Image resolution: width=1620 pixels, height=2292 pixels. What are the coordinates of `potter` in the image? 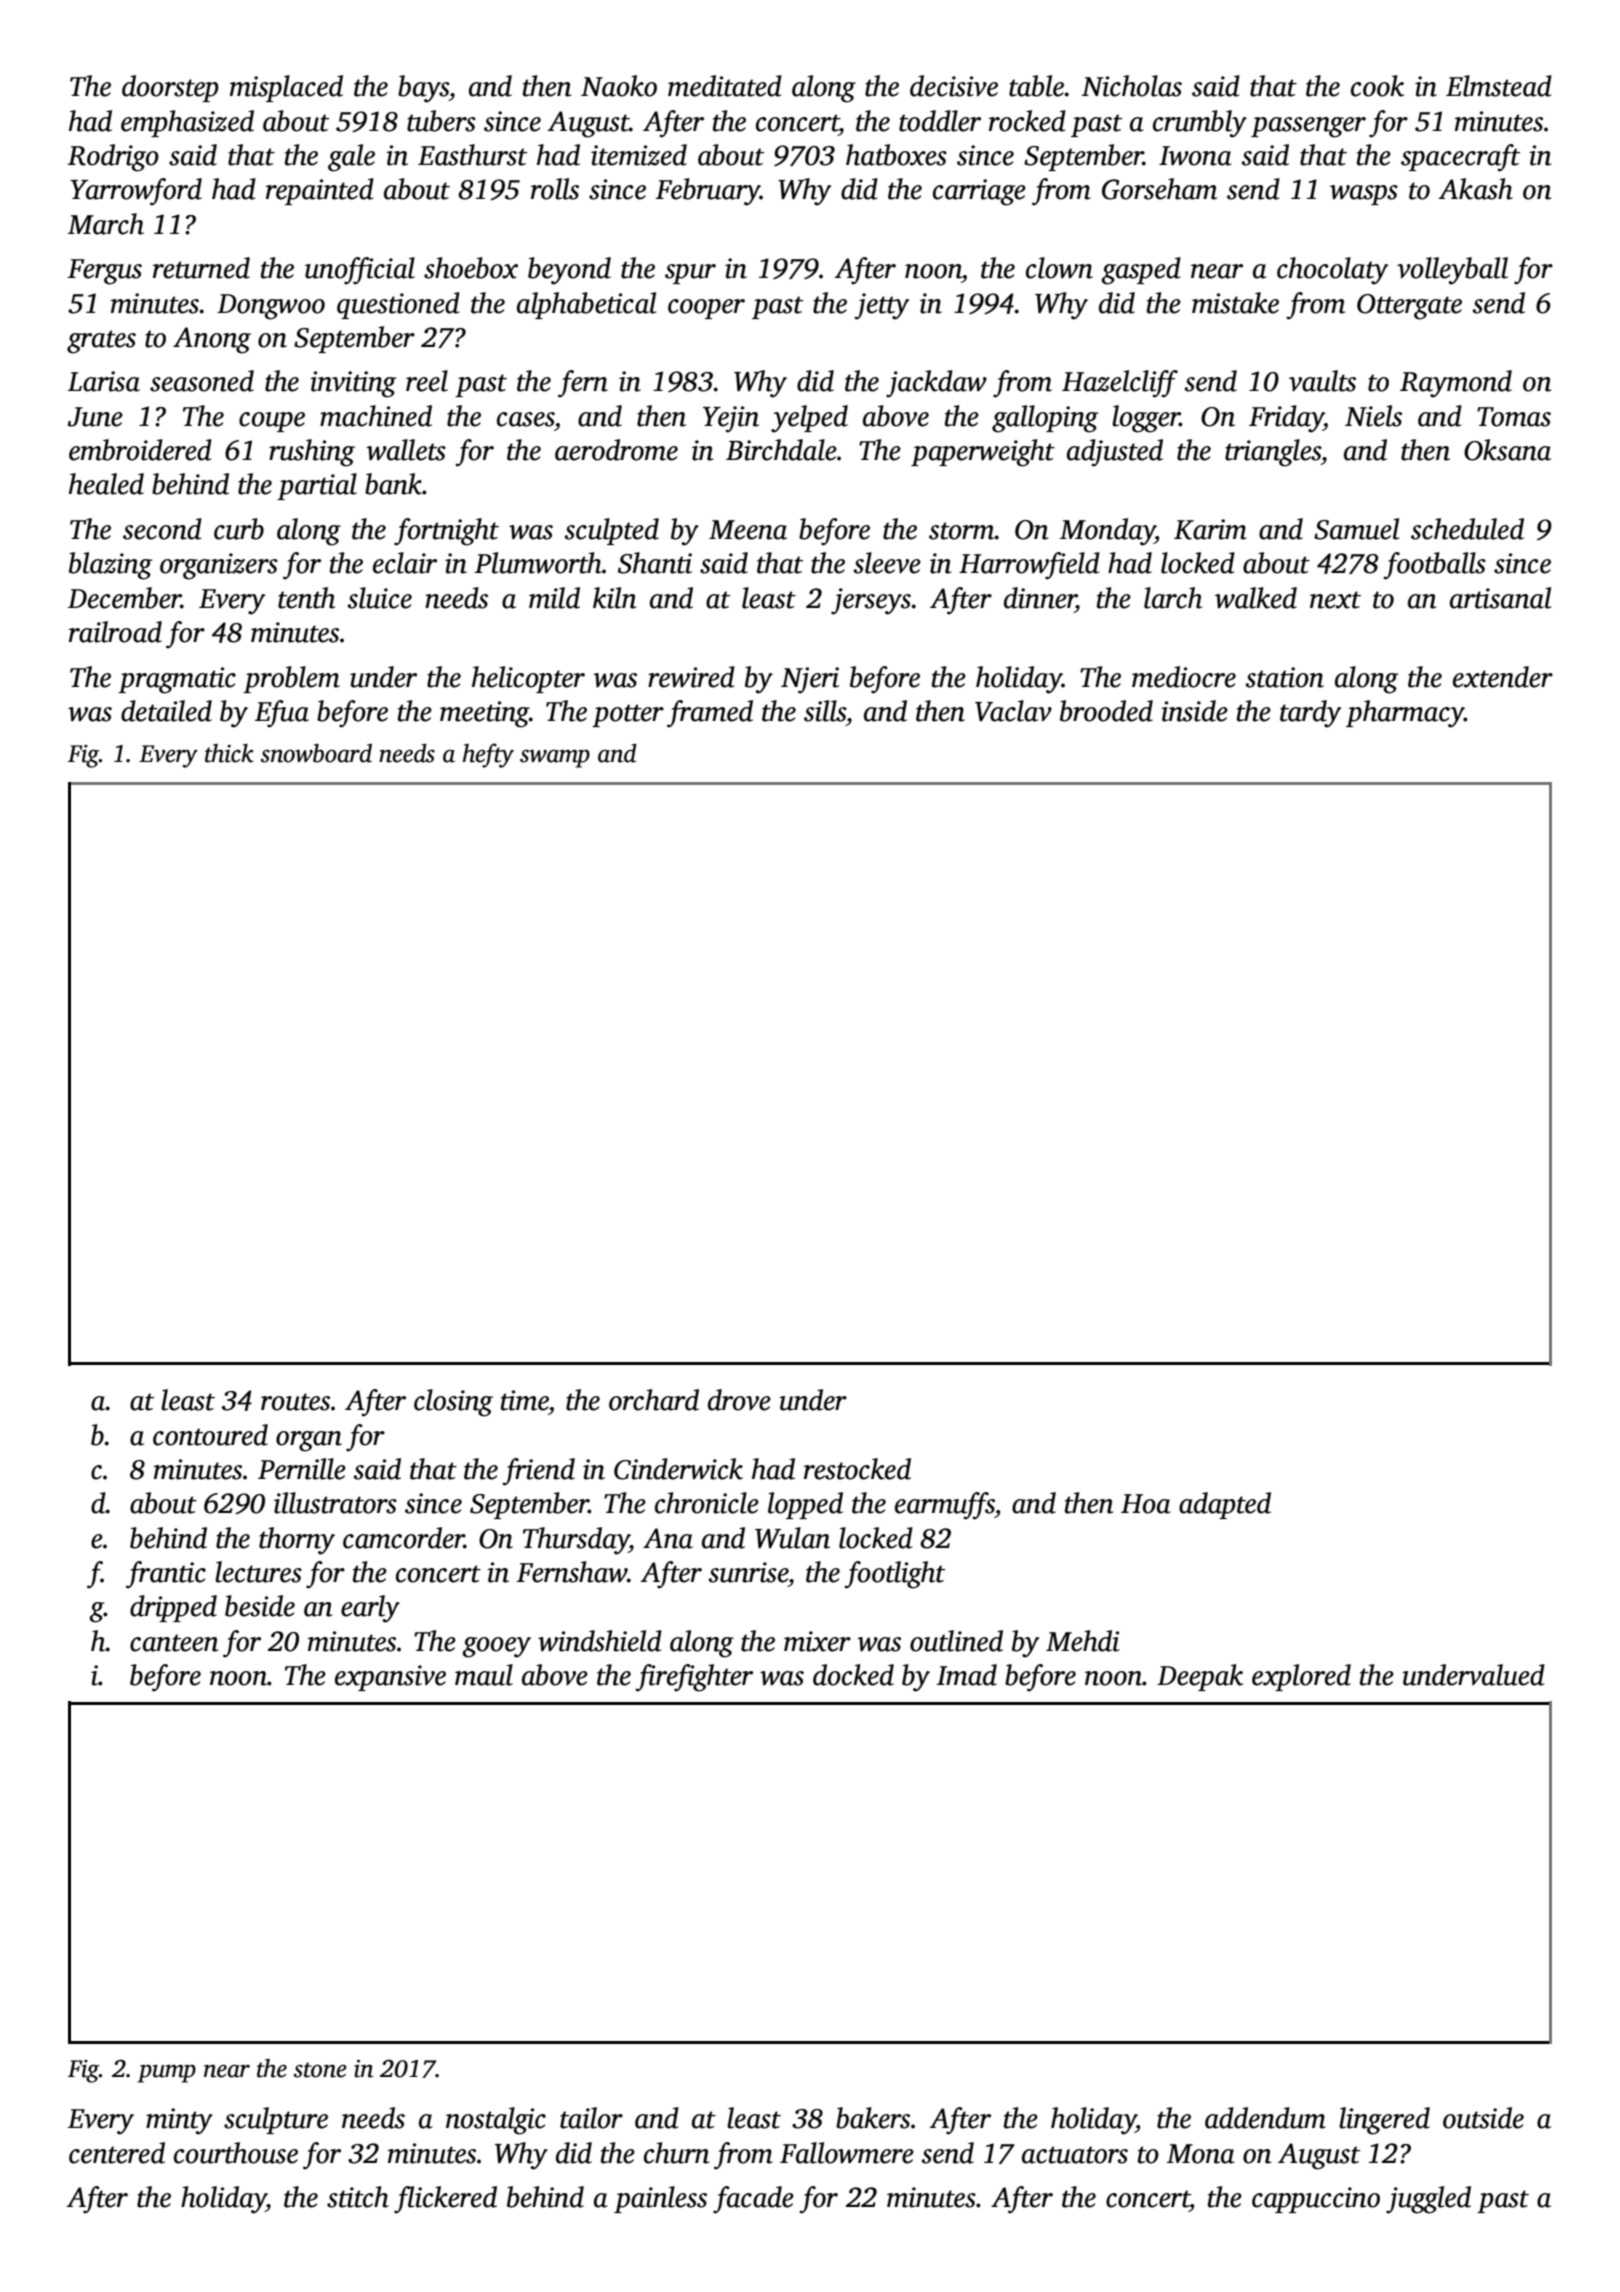 It's located at (628, 715).
